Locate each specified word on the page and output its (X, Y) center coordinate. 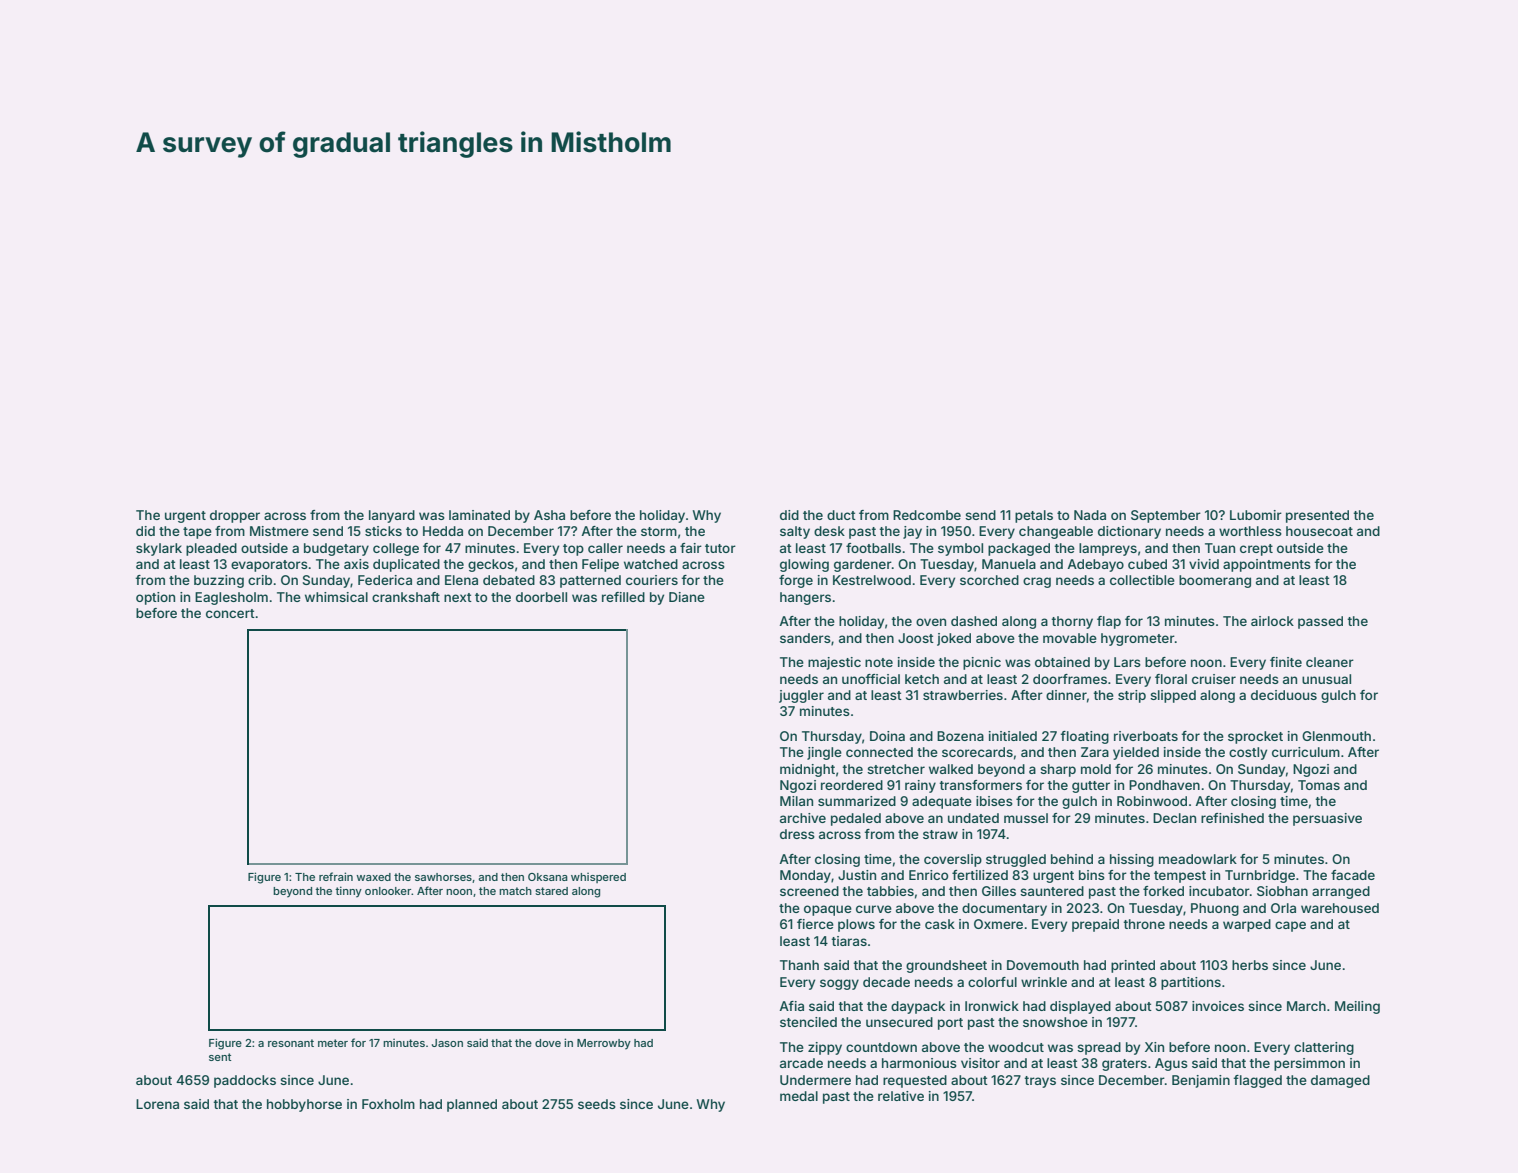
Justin (857, 875)
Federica (385, 580)
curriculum (1306, 752)
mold (1096, 769)
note (879, 662)
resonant (291, 1043)
